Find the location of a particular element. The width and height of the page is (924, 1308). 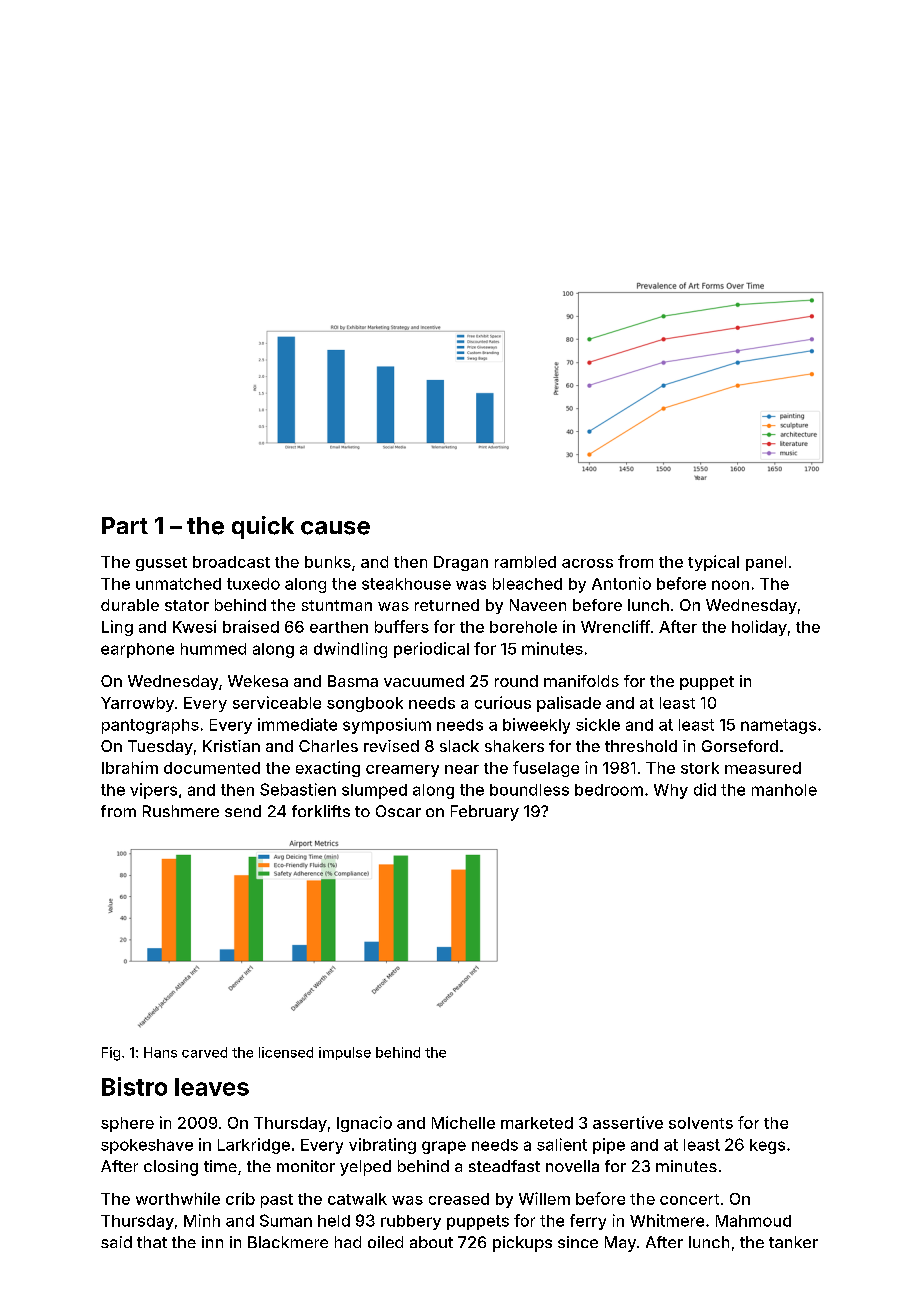

inn is located at coordinates (212, 1242).
